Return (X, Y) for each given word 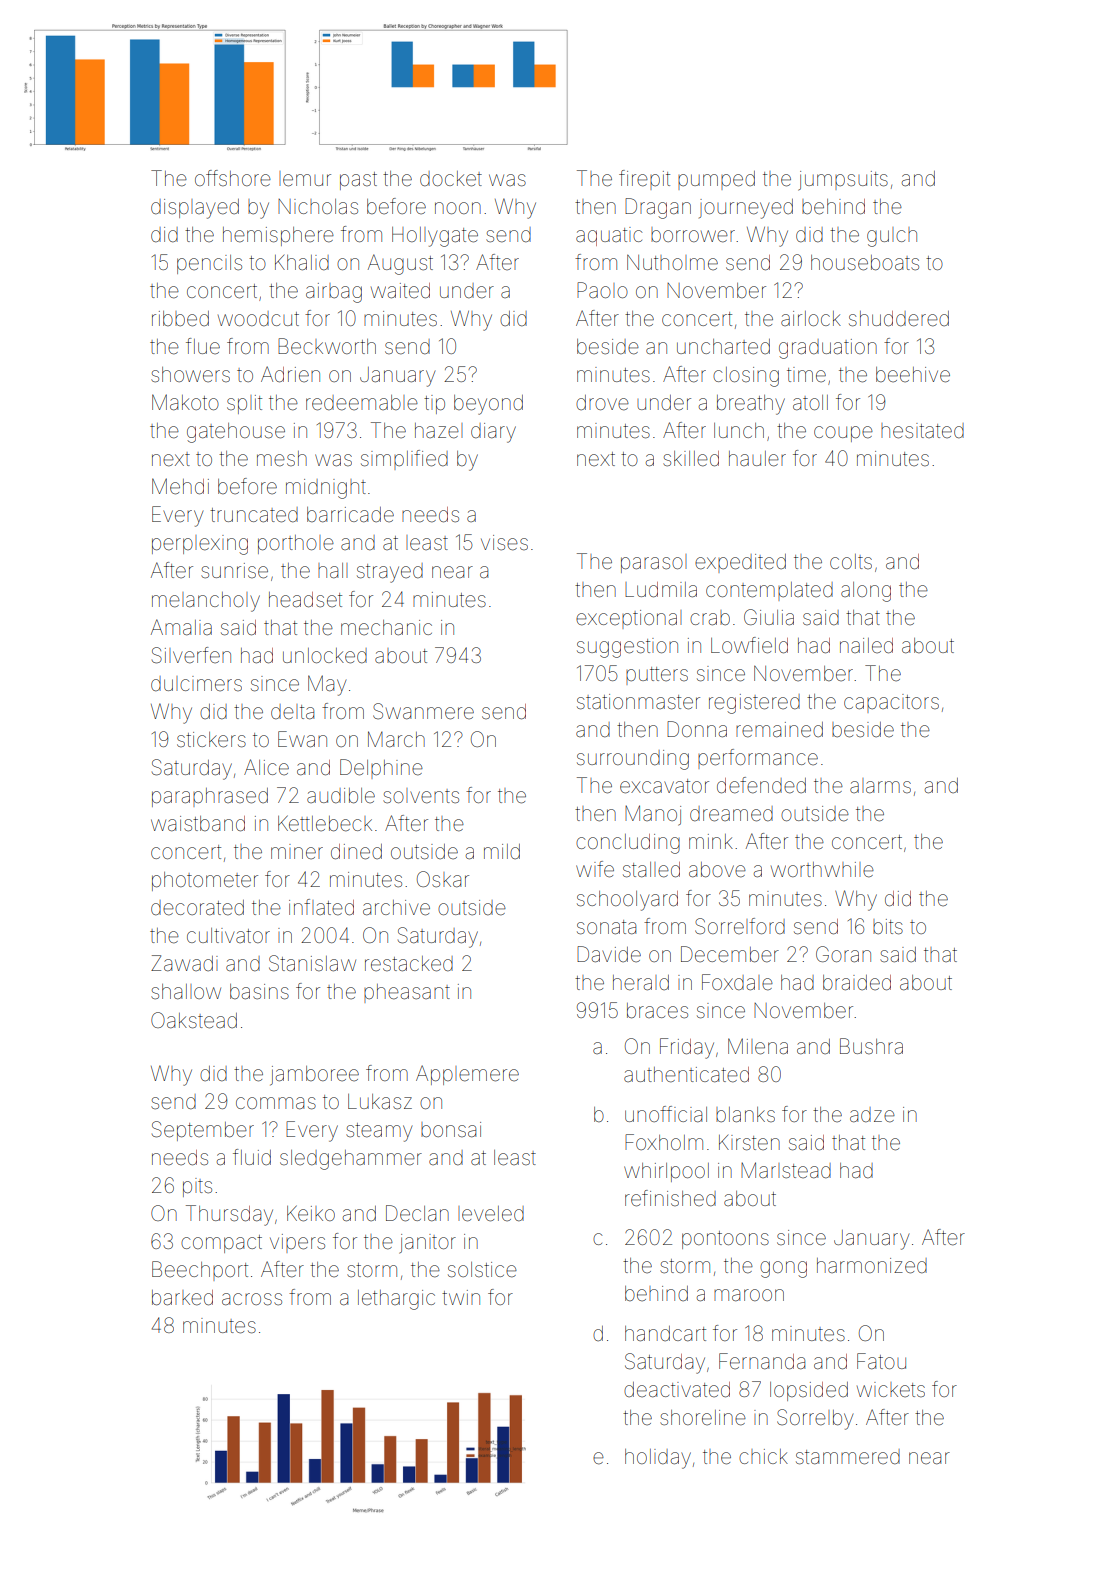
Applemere (467, 1075)
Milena (758, 1046)
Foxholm (664, 1142)
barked (182, 1298)
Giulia (769, 617)
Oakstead (194, 1020)
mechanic (386, 627)
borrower (693, 235)
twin (461, 1297)
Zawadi (184, 963)
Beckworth (327, 346)
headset (305, 600)
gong (783, 1269)
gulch (892, 237)
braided (857, 983)
